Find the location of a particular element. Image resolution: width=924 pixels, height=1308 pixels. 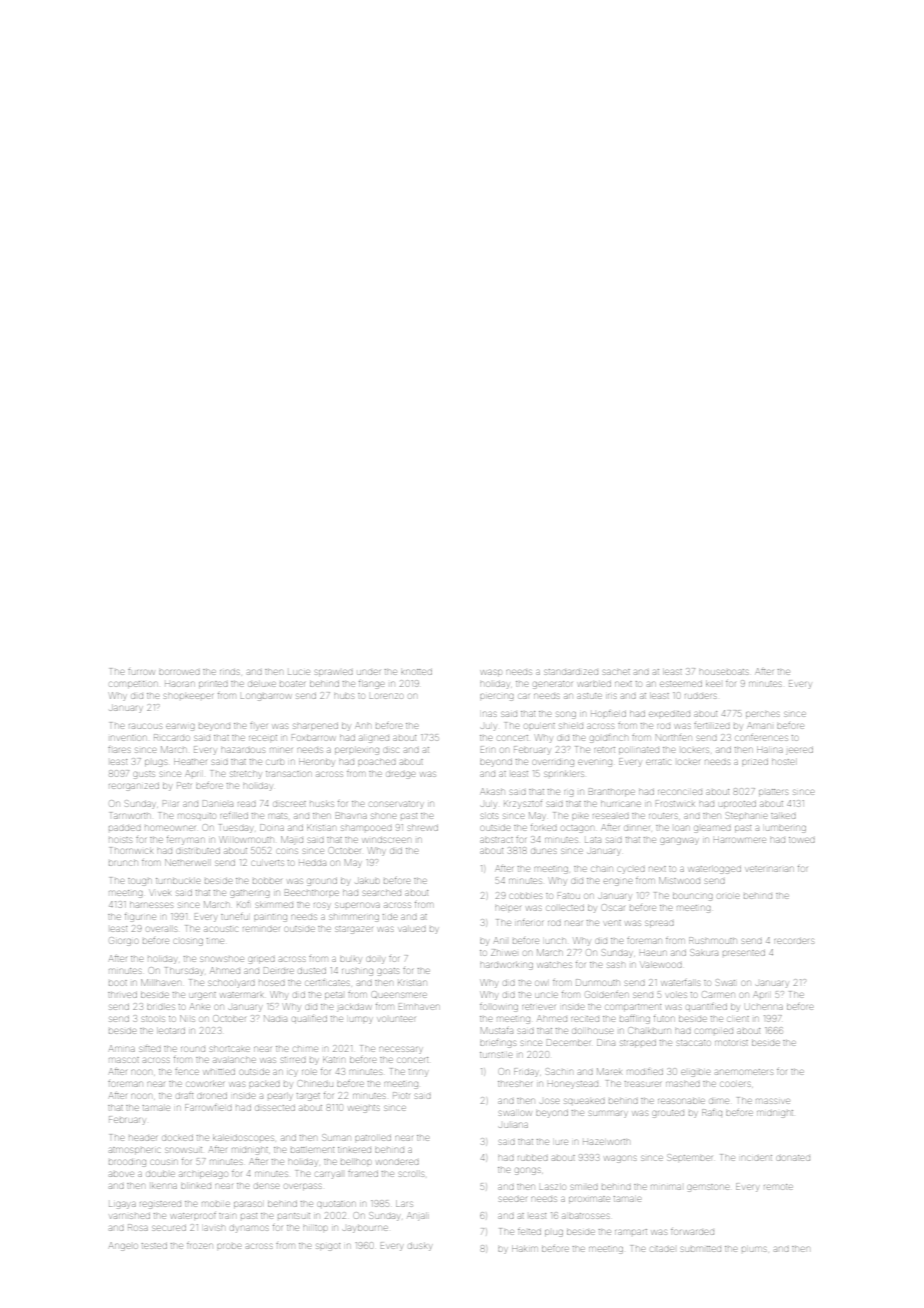

remote is located at coordinates (778, 1187).
